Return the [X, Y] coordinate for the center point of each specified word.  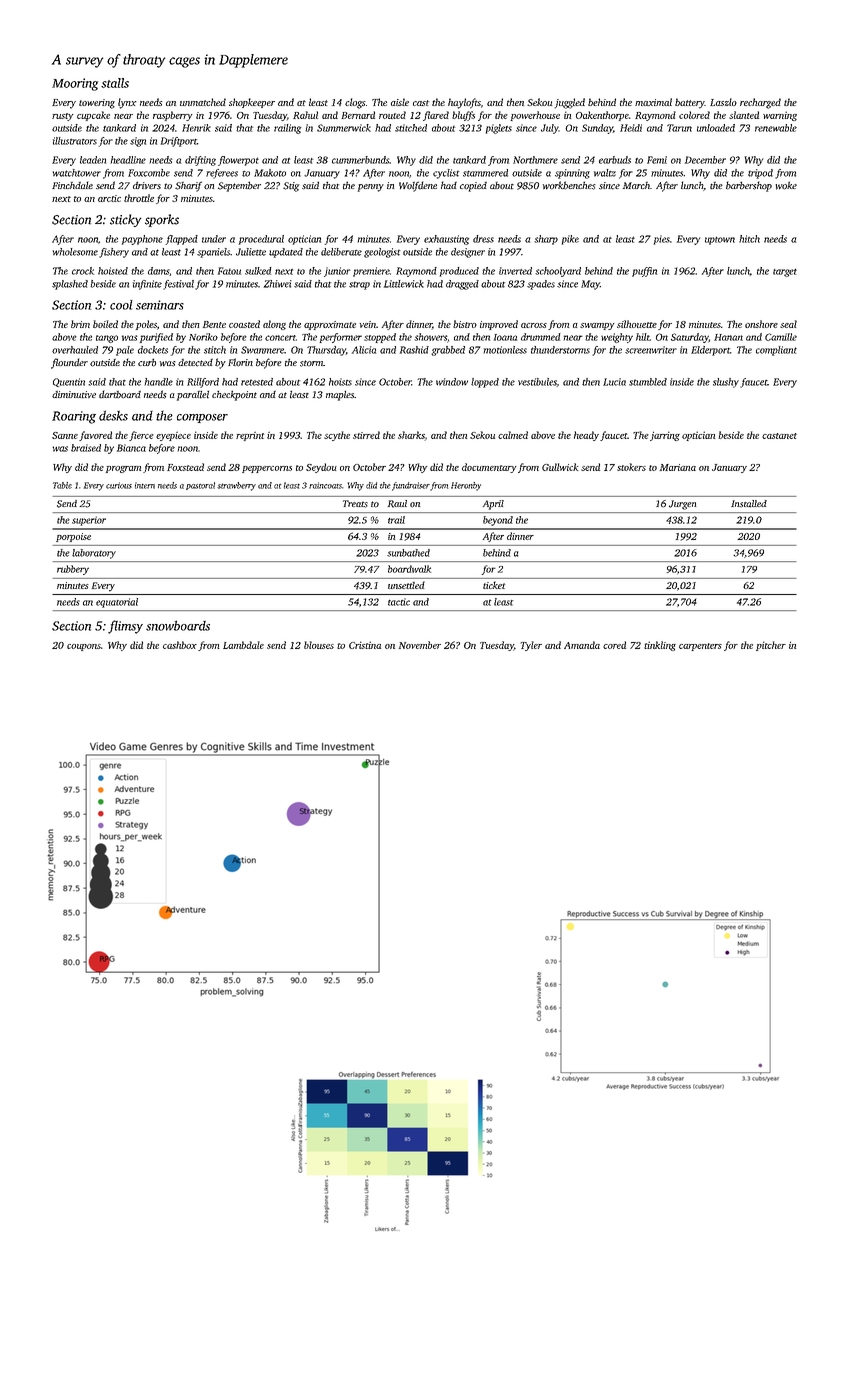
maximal [653, 102]
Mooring [75, 84]
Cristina [365, 645]
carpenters [700, 647]
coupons [84, 647]
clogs [355, 103]
